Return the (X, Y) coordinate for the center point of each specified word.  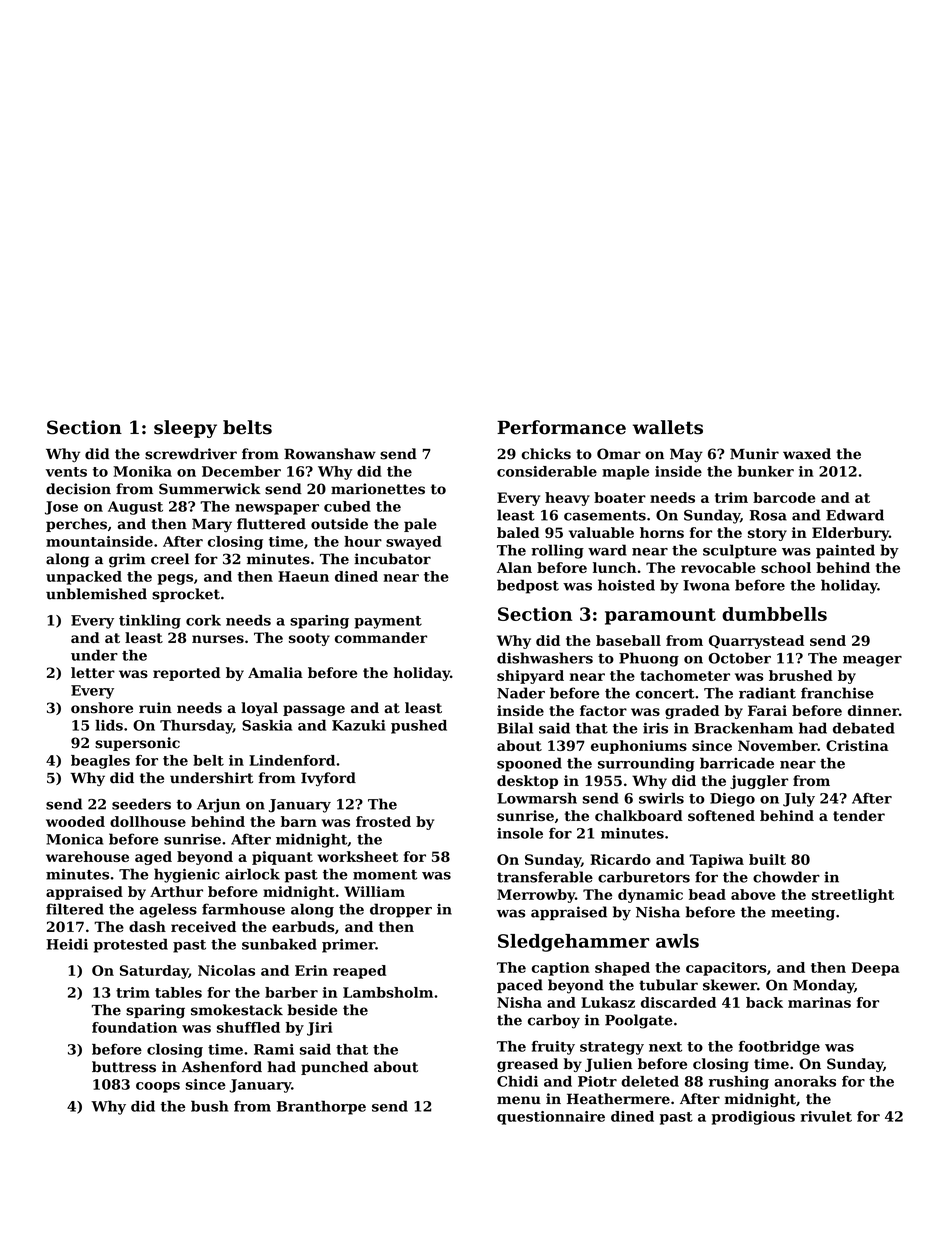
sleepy (185, 429)
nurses (218, 639)
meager (872, 661)
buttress (124, 1067)
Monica (75, 839)
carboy (554, 1021)
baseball (628, 640)
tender (859, 815)
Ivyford (328, 779)
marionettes (378, 489)
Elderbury (850, 534)
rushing (739, 1083)
